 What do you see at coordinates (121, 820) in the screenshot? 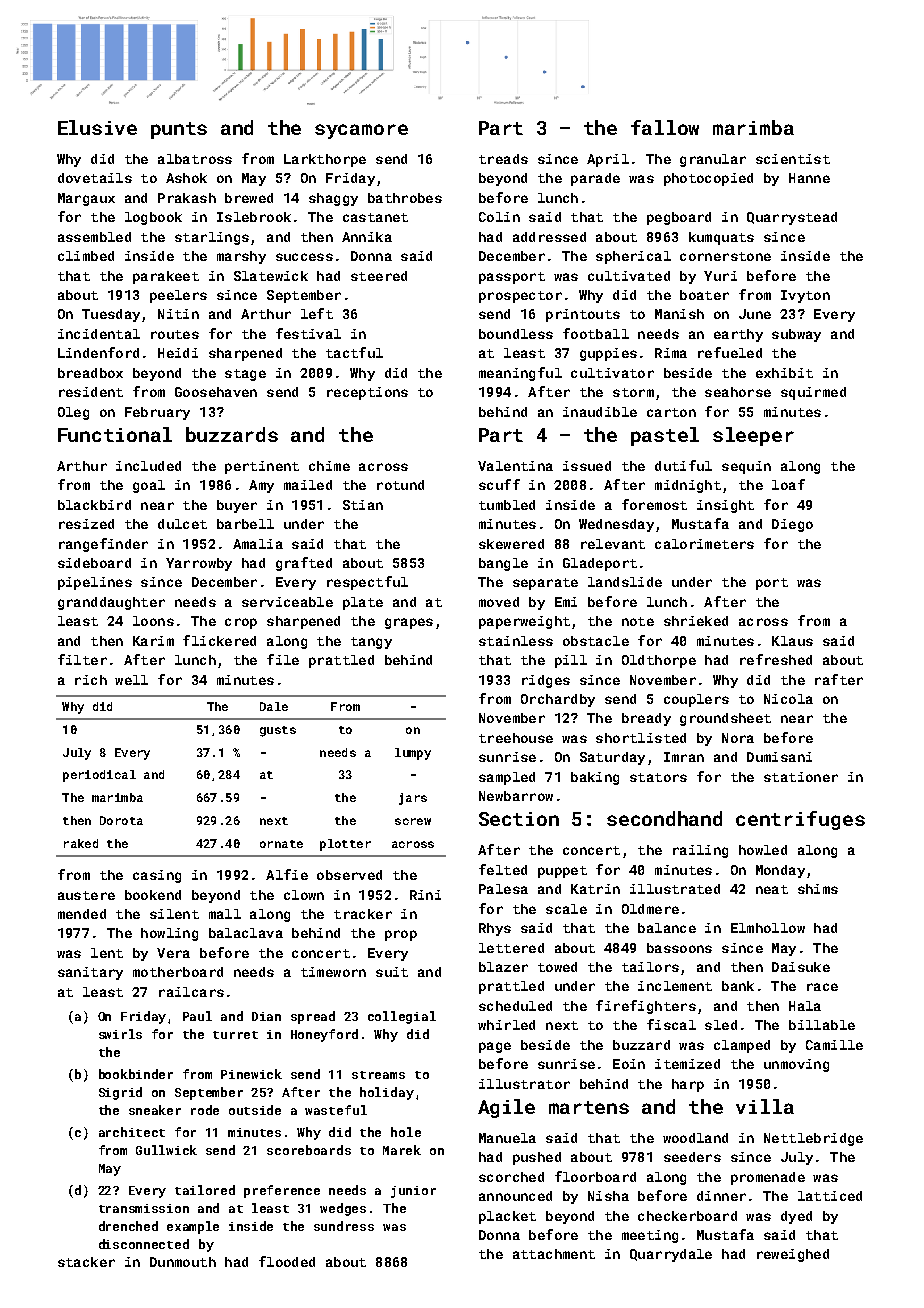
I see `Dorota` at bounding box center [121, 820].
